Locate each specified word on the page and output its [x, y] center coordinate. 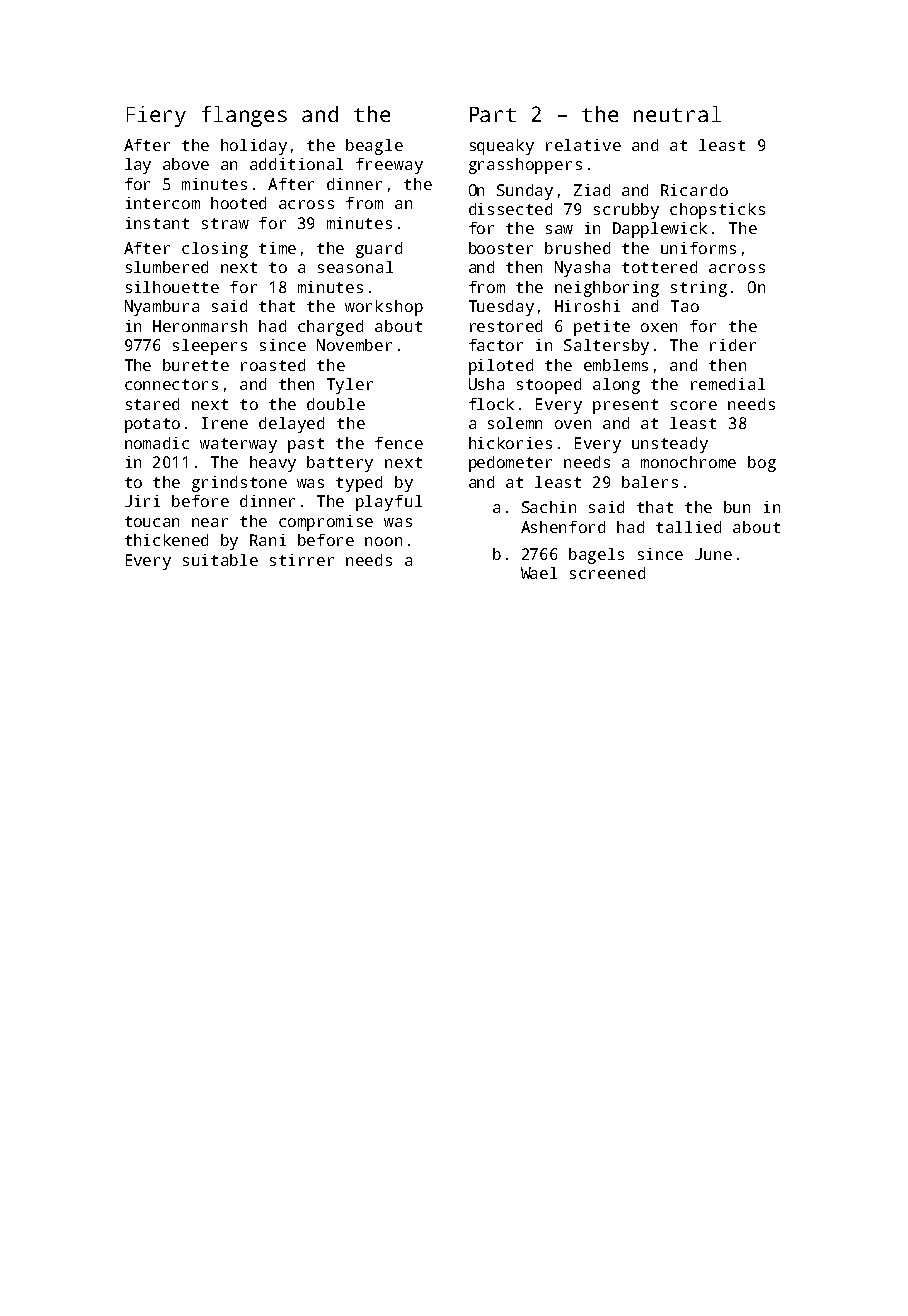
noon [383, 541]
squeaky [502, 147]
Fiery [156, 116]
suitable [220, 560]
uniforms [698, 248]
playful [389, 503]
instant [157, 223]
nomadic [157, 443]
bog [762, 464]
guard [379, 250]
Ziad [592, 190]
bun [737, 507]
